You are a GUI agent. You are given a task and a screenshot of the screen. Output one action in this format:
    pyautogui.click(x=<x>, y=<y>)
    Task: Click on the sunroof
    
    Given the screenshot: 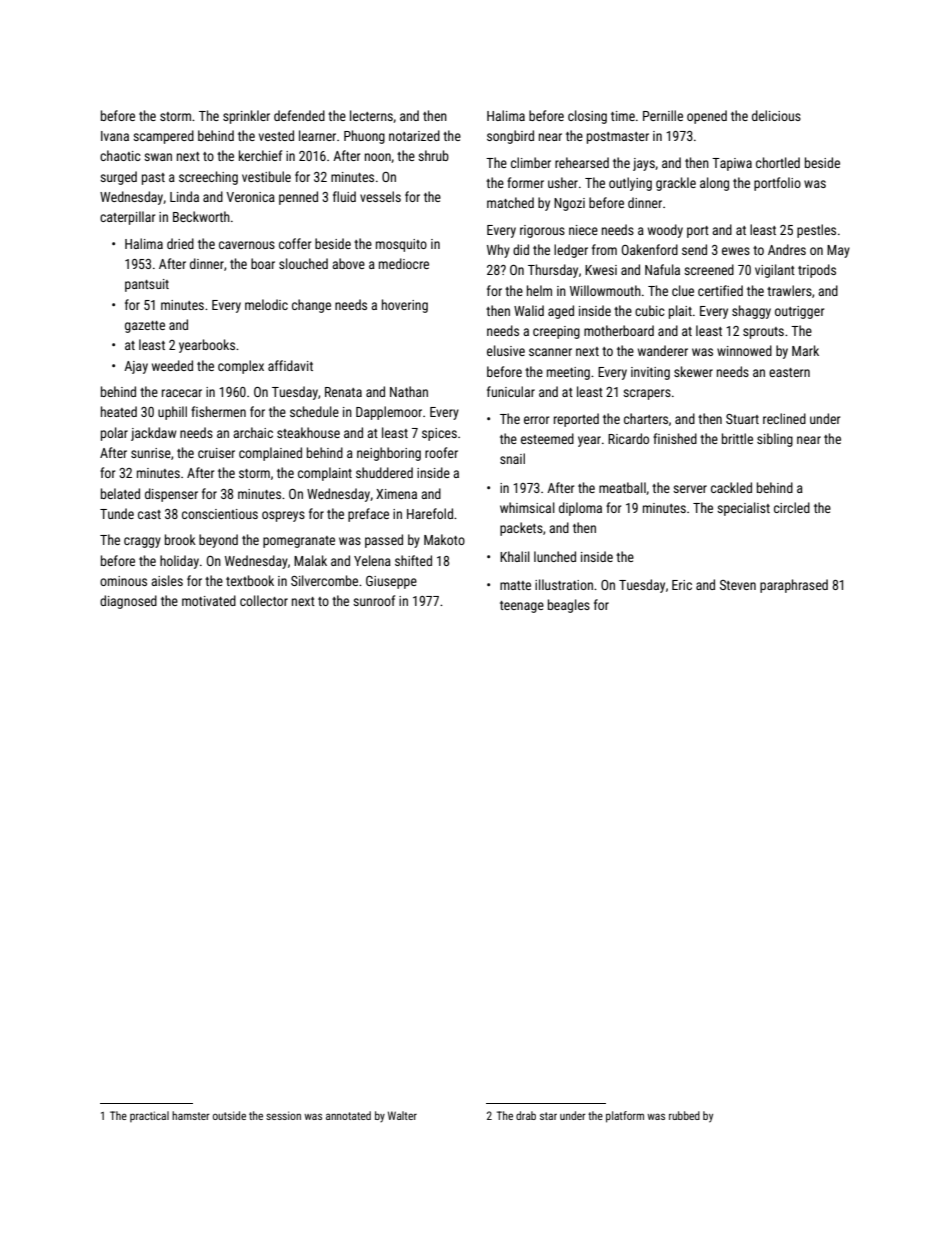 What is the action you would take?
    pyautogui.click(x=374, y=600)
